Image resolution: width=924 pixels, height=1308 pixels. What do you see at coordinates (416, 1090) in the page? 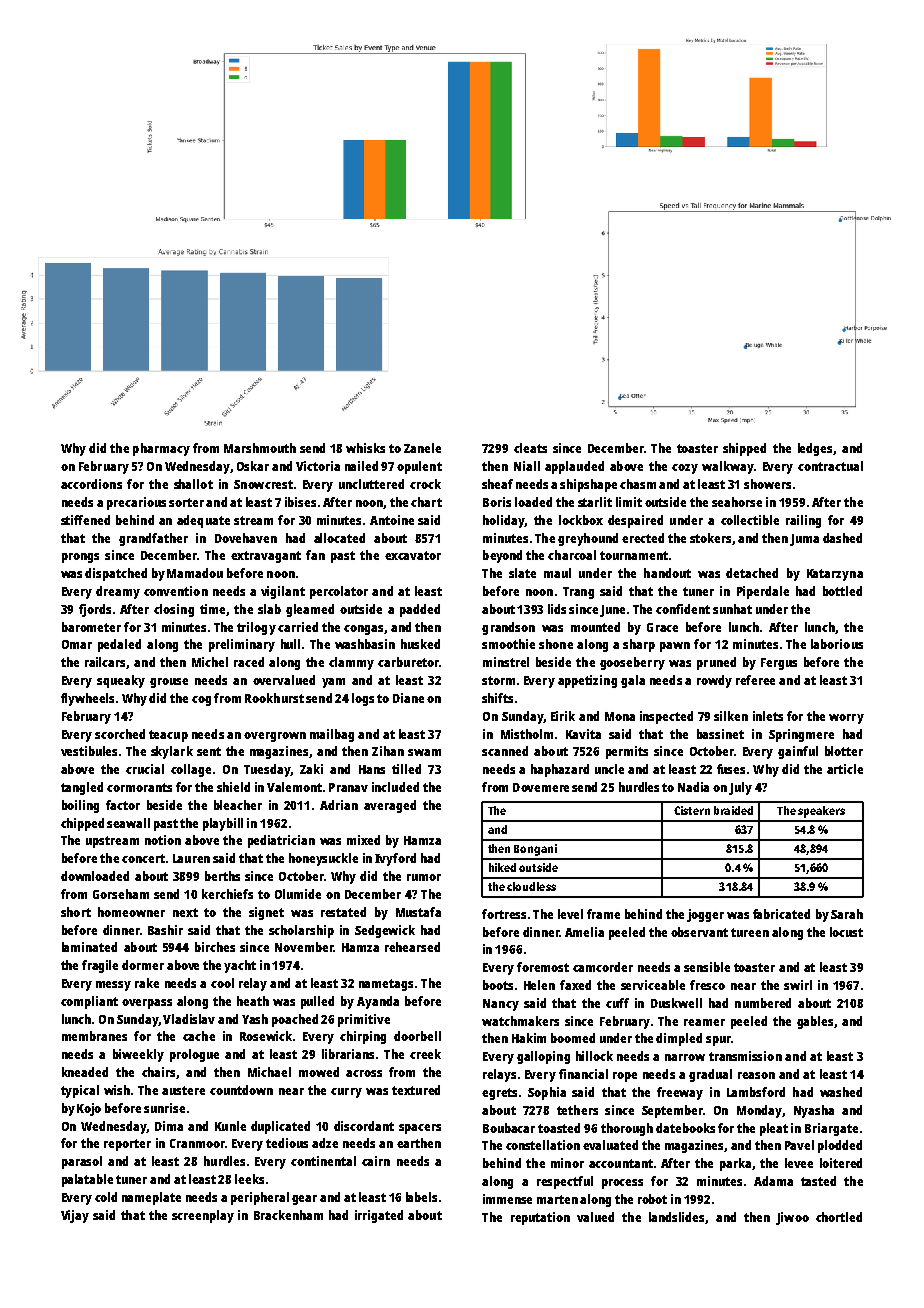
I see `textured` at bounding box center [416, 1090].
